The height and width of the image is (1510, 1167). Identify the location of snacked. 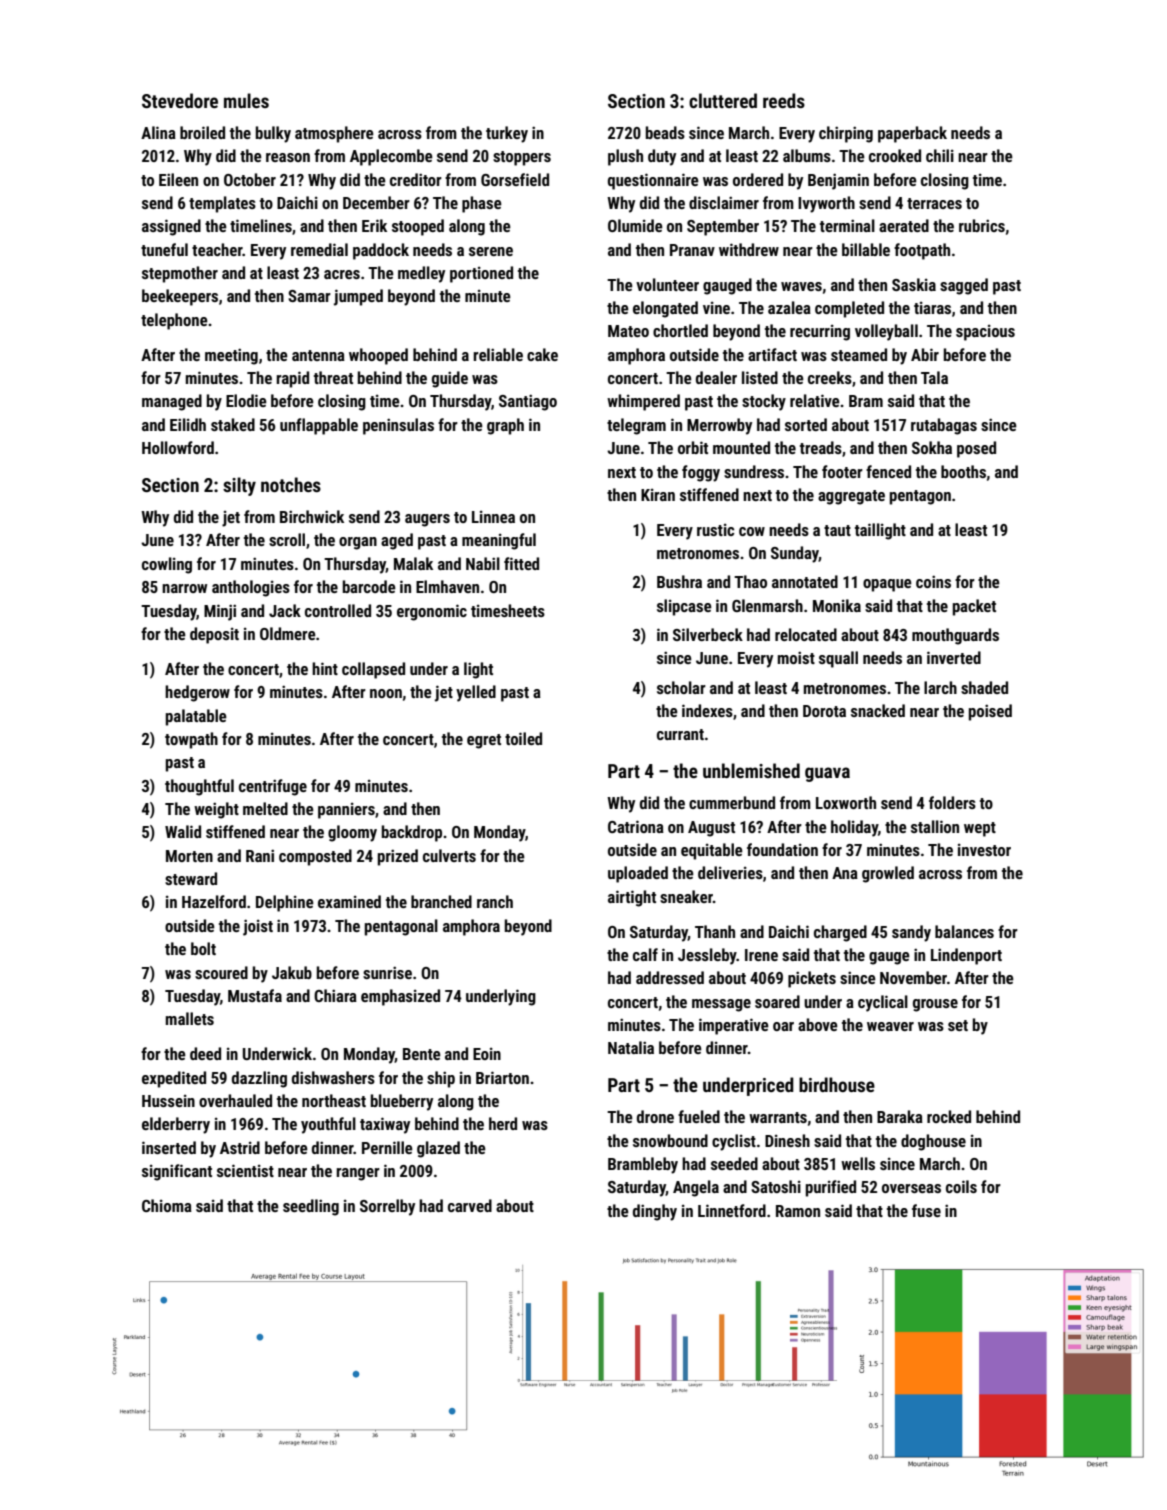
(878, 710).
